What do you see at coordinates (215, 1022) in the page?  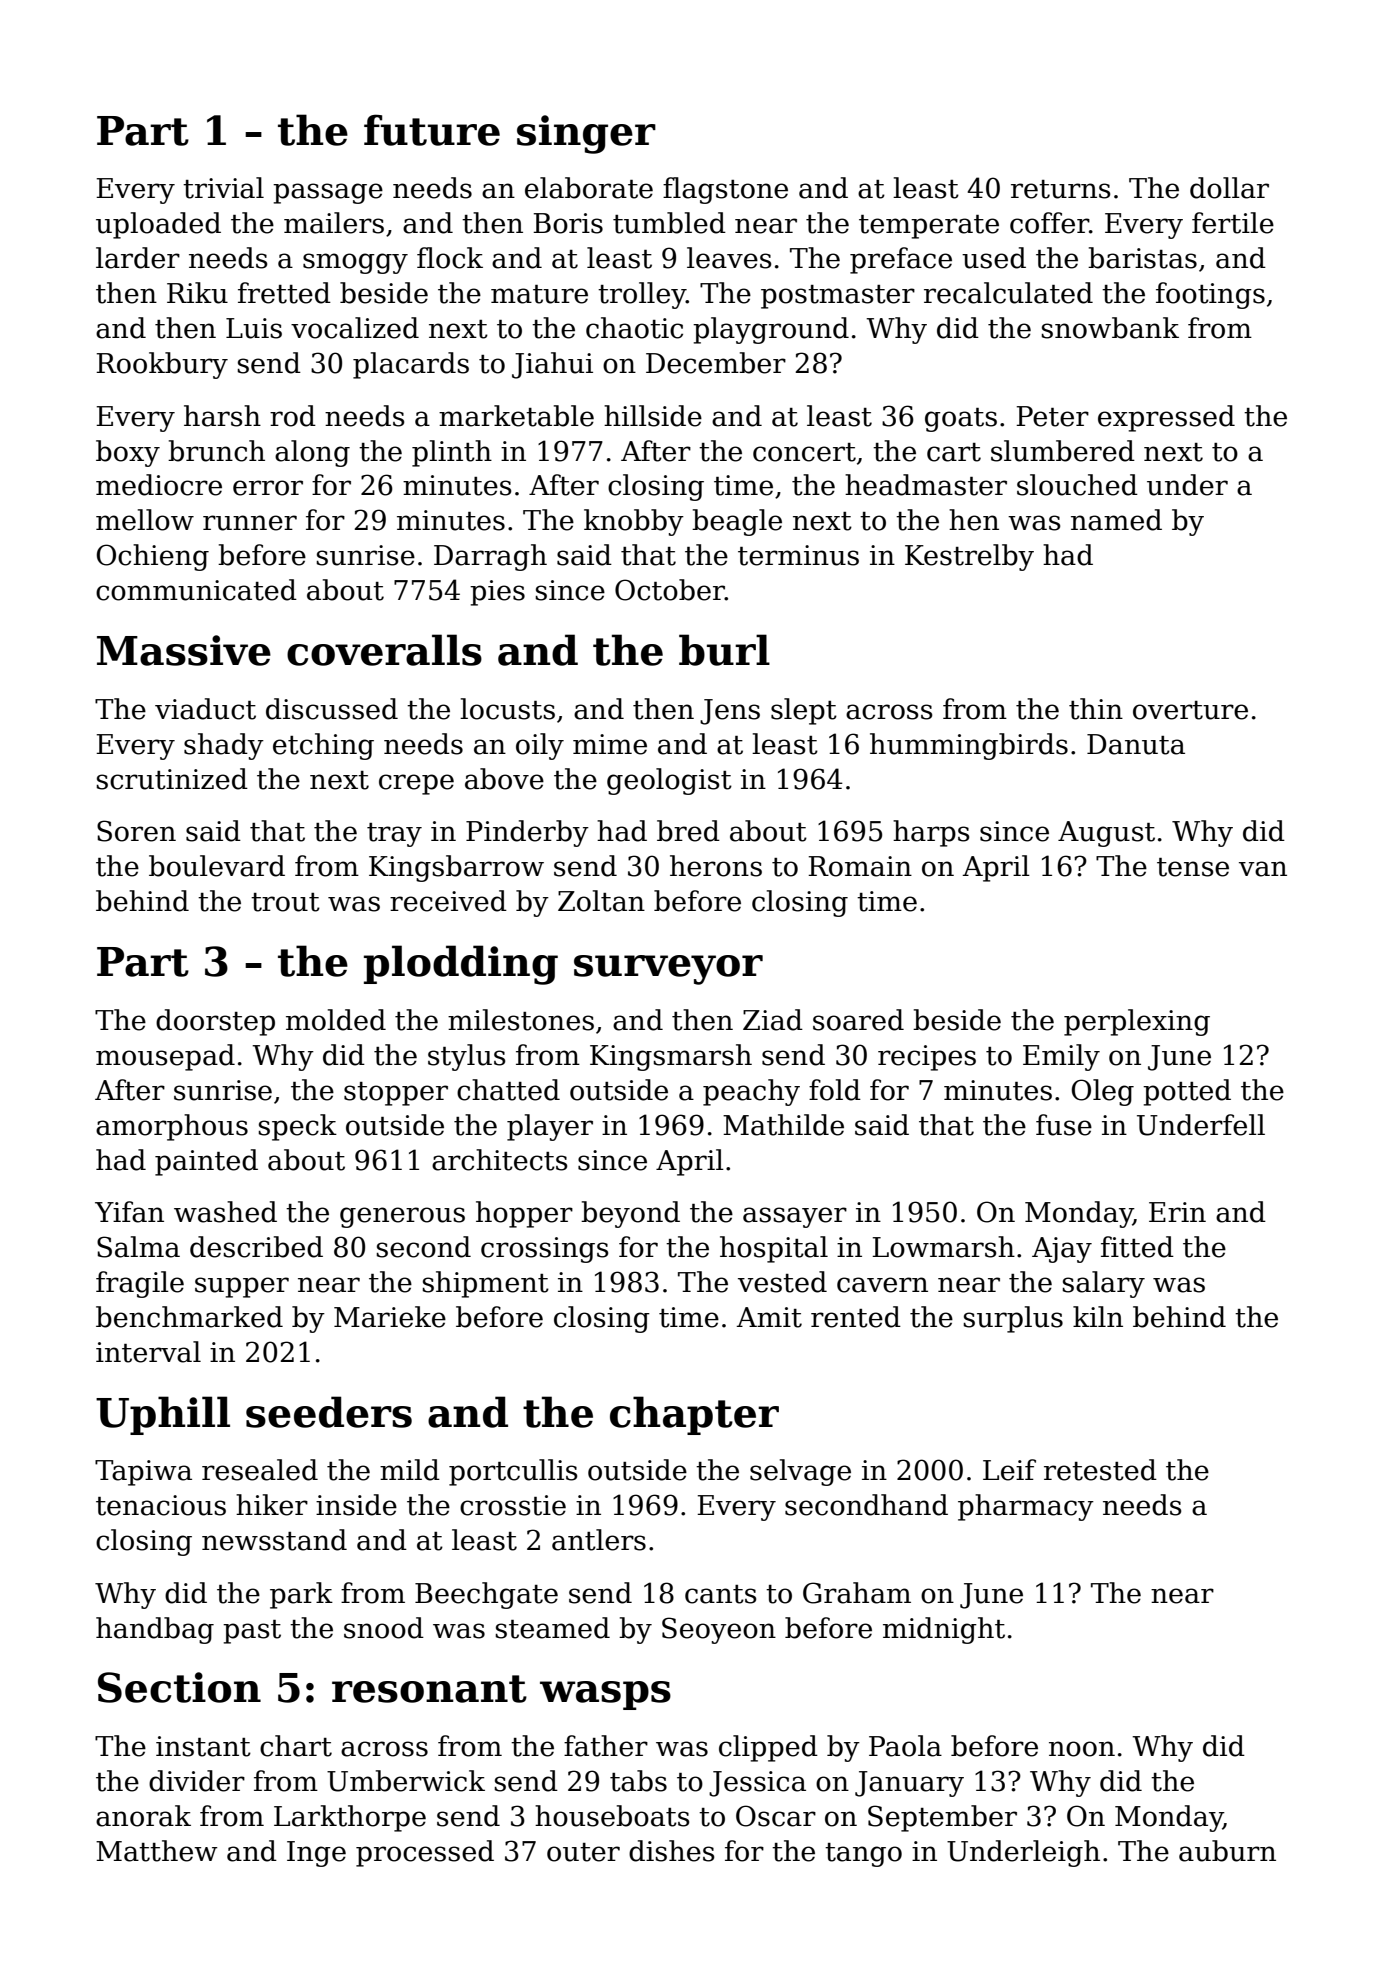 I see `doorstep` at bounding box center [215, 1022].
